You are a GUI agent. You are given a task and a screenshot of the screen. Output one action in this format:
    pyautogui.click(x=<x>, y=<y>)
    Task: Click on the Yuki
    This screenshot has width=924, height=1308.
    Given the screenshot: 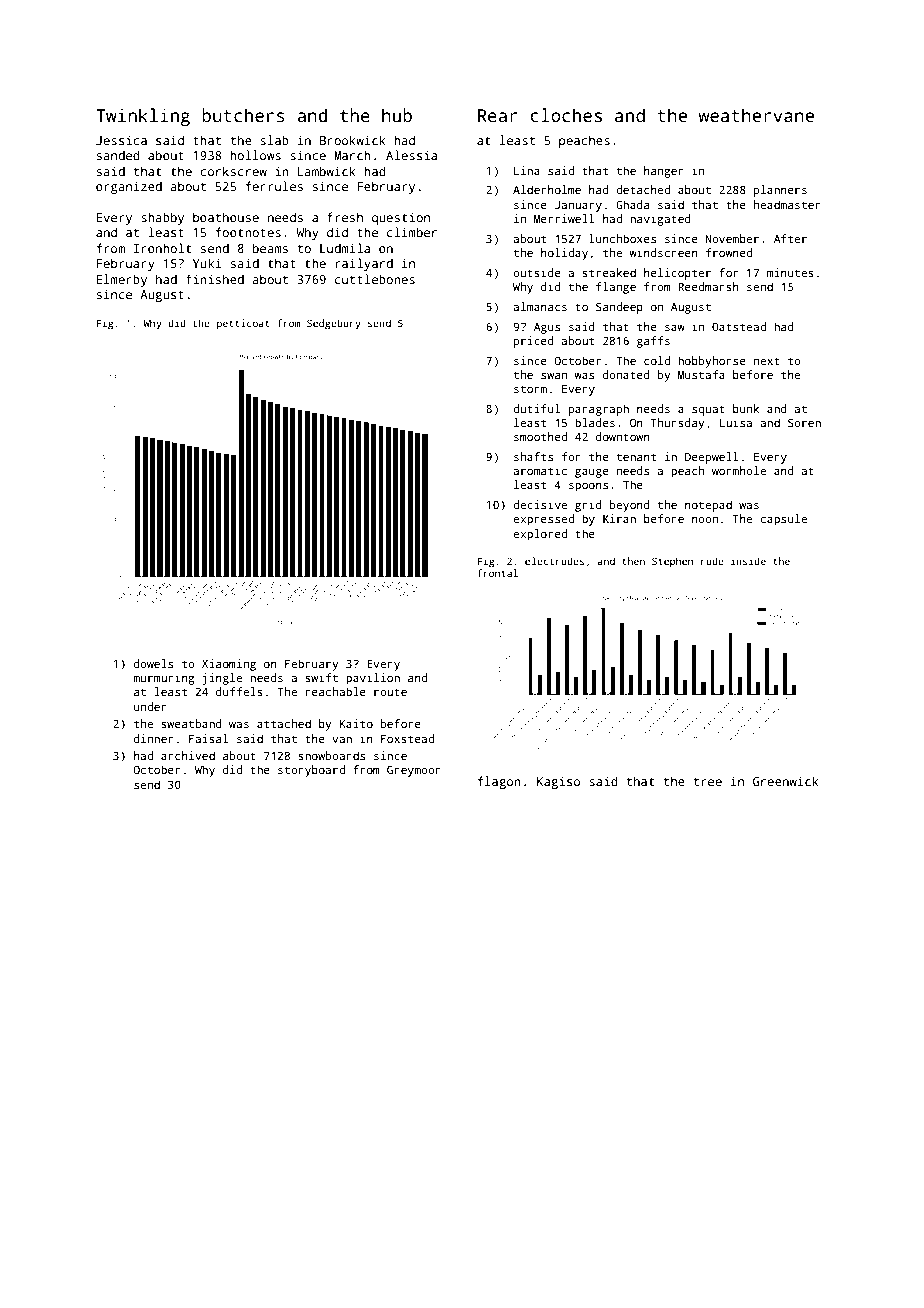 What is the action you would take?
    pyautogui.click(x=206, y=263)
